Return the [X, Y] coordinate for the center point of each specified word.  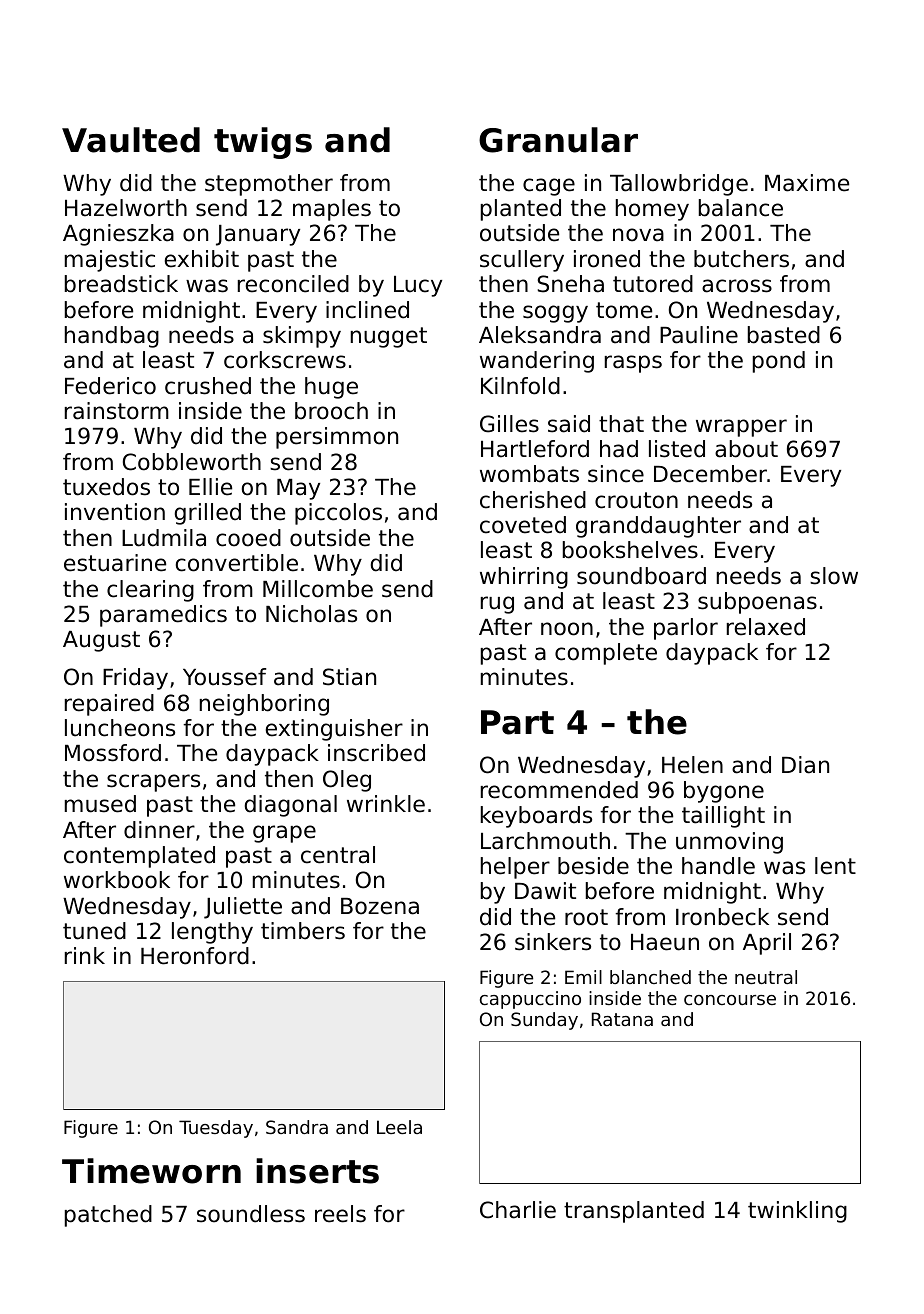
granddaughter [658, 527]
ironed [607, 259]
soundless [251, 1214]
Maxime [807, 183]
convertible [237, 563]
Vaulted [131, 140]
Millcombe [318, 589]
